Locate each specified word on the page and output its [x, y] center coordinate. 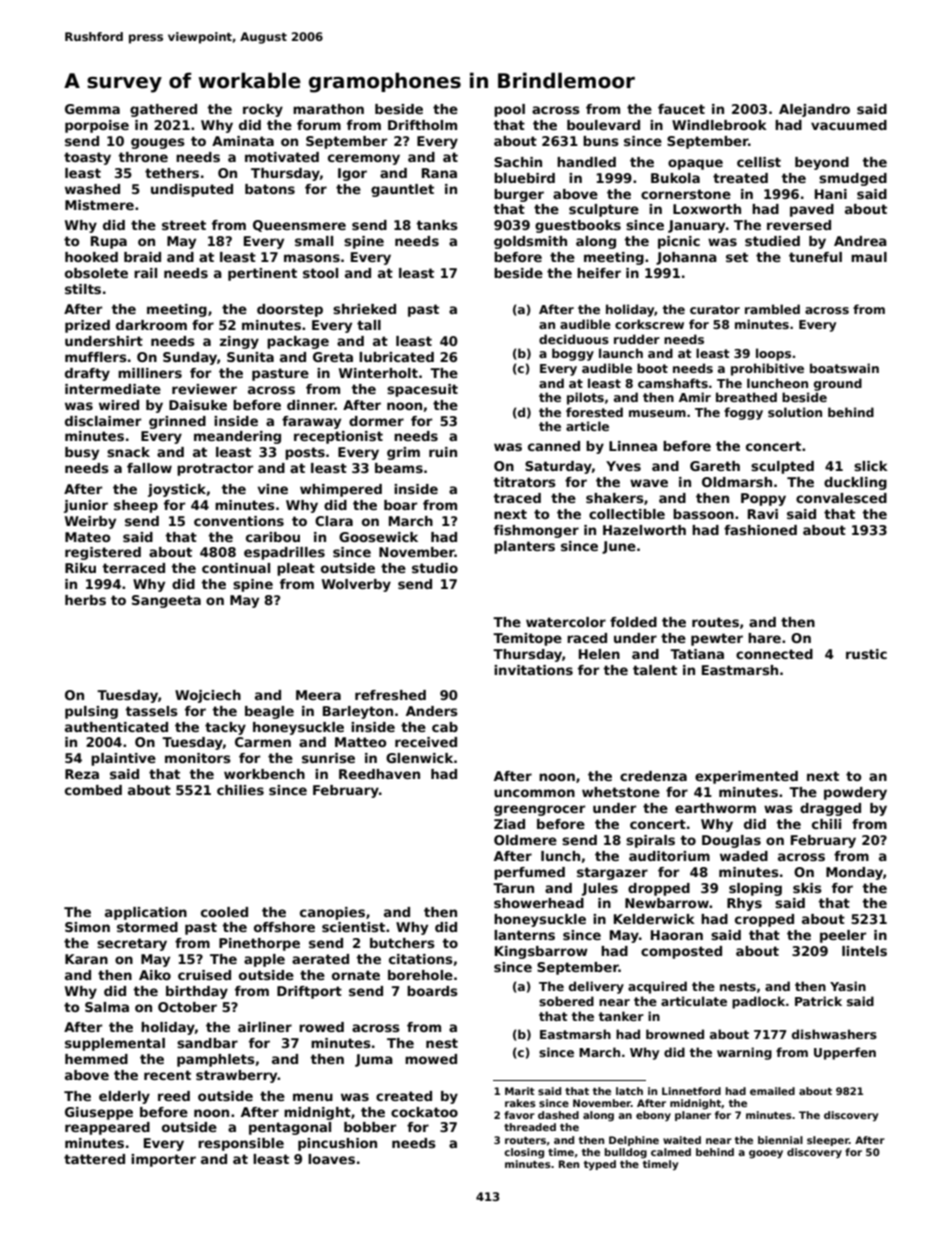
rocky [263, 110]
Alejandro [814, 110]
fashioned [760, 530]
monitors [198, 758]
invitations [533, 670]
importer [163, 1160]
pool [509, 110]
